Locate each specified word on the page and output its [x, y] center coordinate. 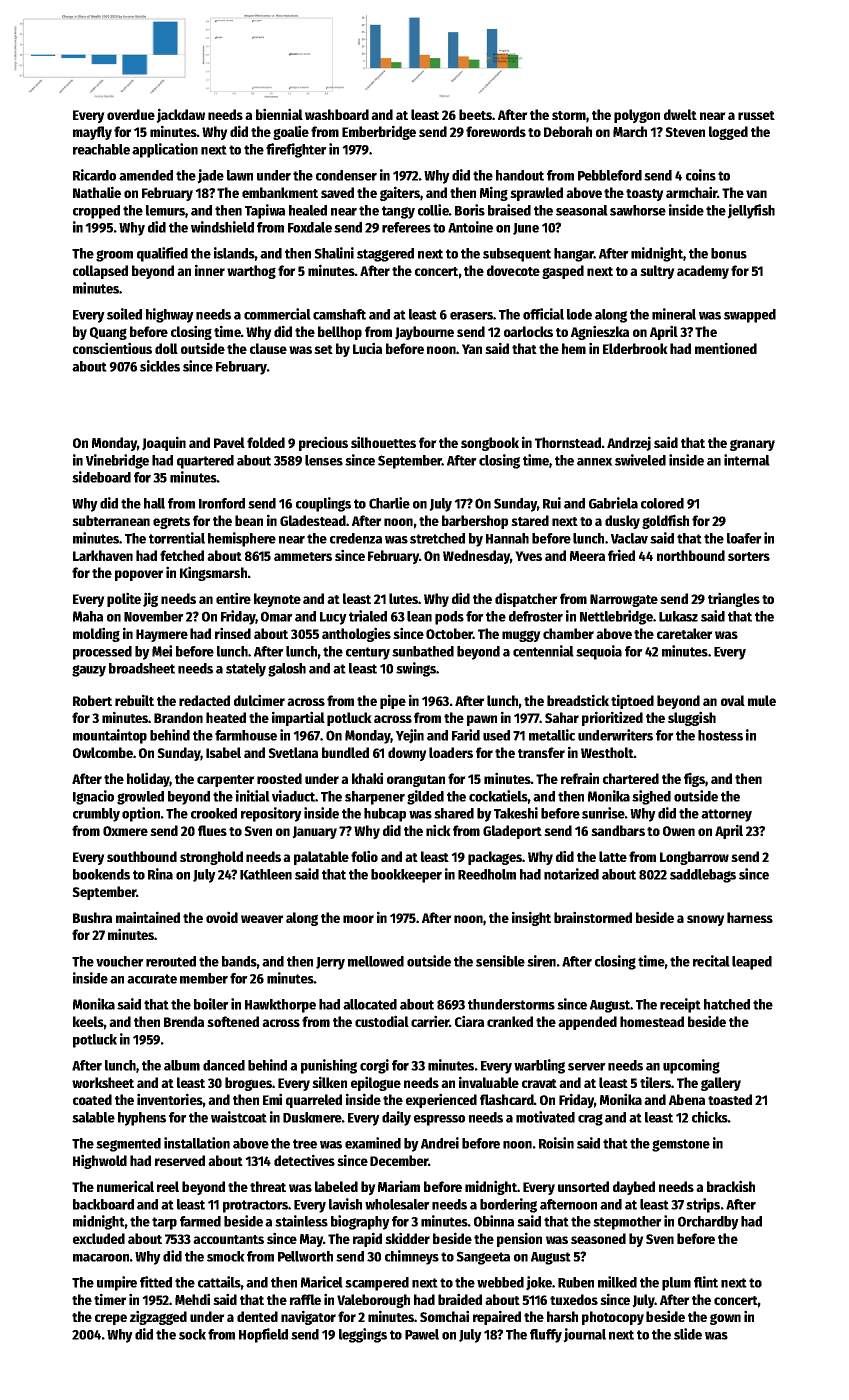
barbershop [475, 522]
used [496, 735]
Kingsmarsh [213, 573]
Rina [160, 874]
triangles [734, 599]
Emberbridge [379, 132]
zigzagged [158, 1317]
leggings [363, 1335]
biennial [279, 114]
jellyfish [751, 211]
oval [733, 700]
